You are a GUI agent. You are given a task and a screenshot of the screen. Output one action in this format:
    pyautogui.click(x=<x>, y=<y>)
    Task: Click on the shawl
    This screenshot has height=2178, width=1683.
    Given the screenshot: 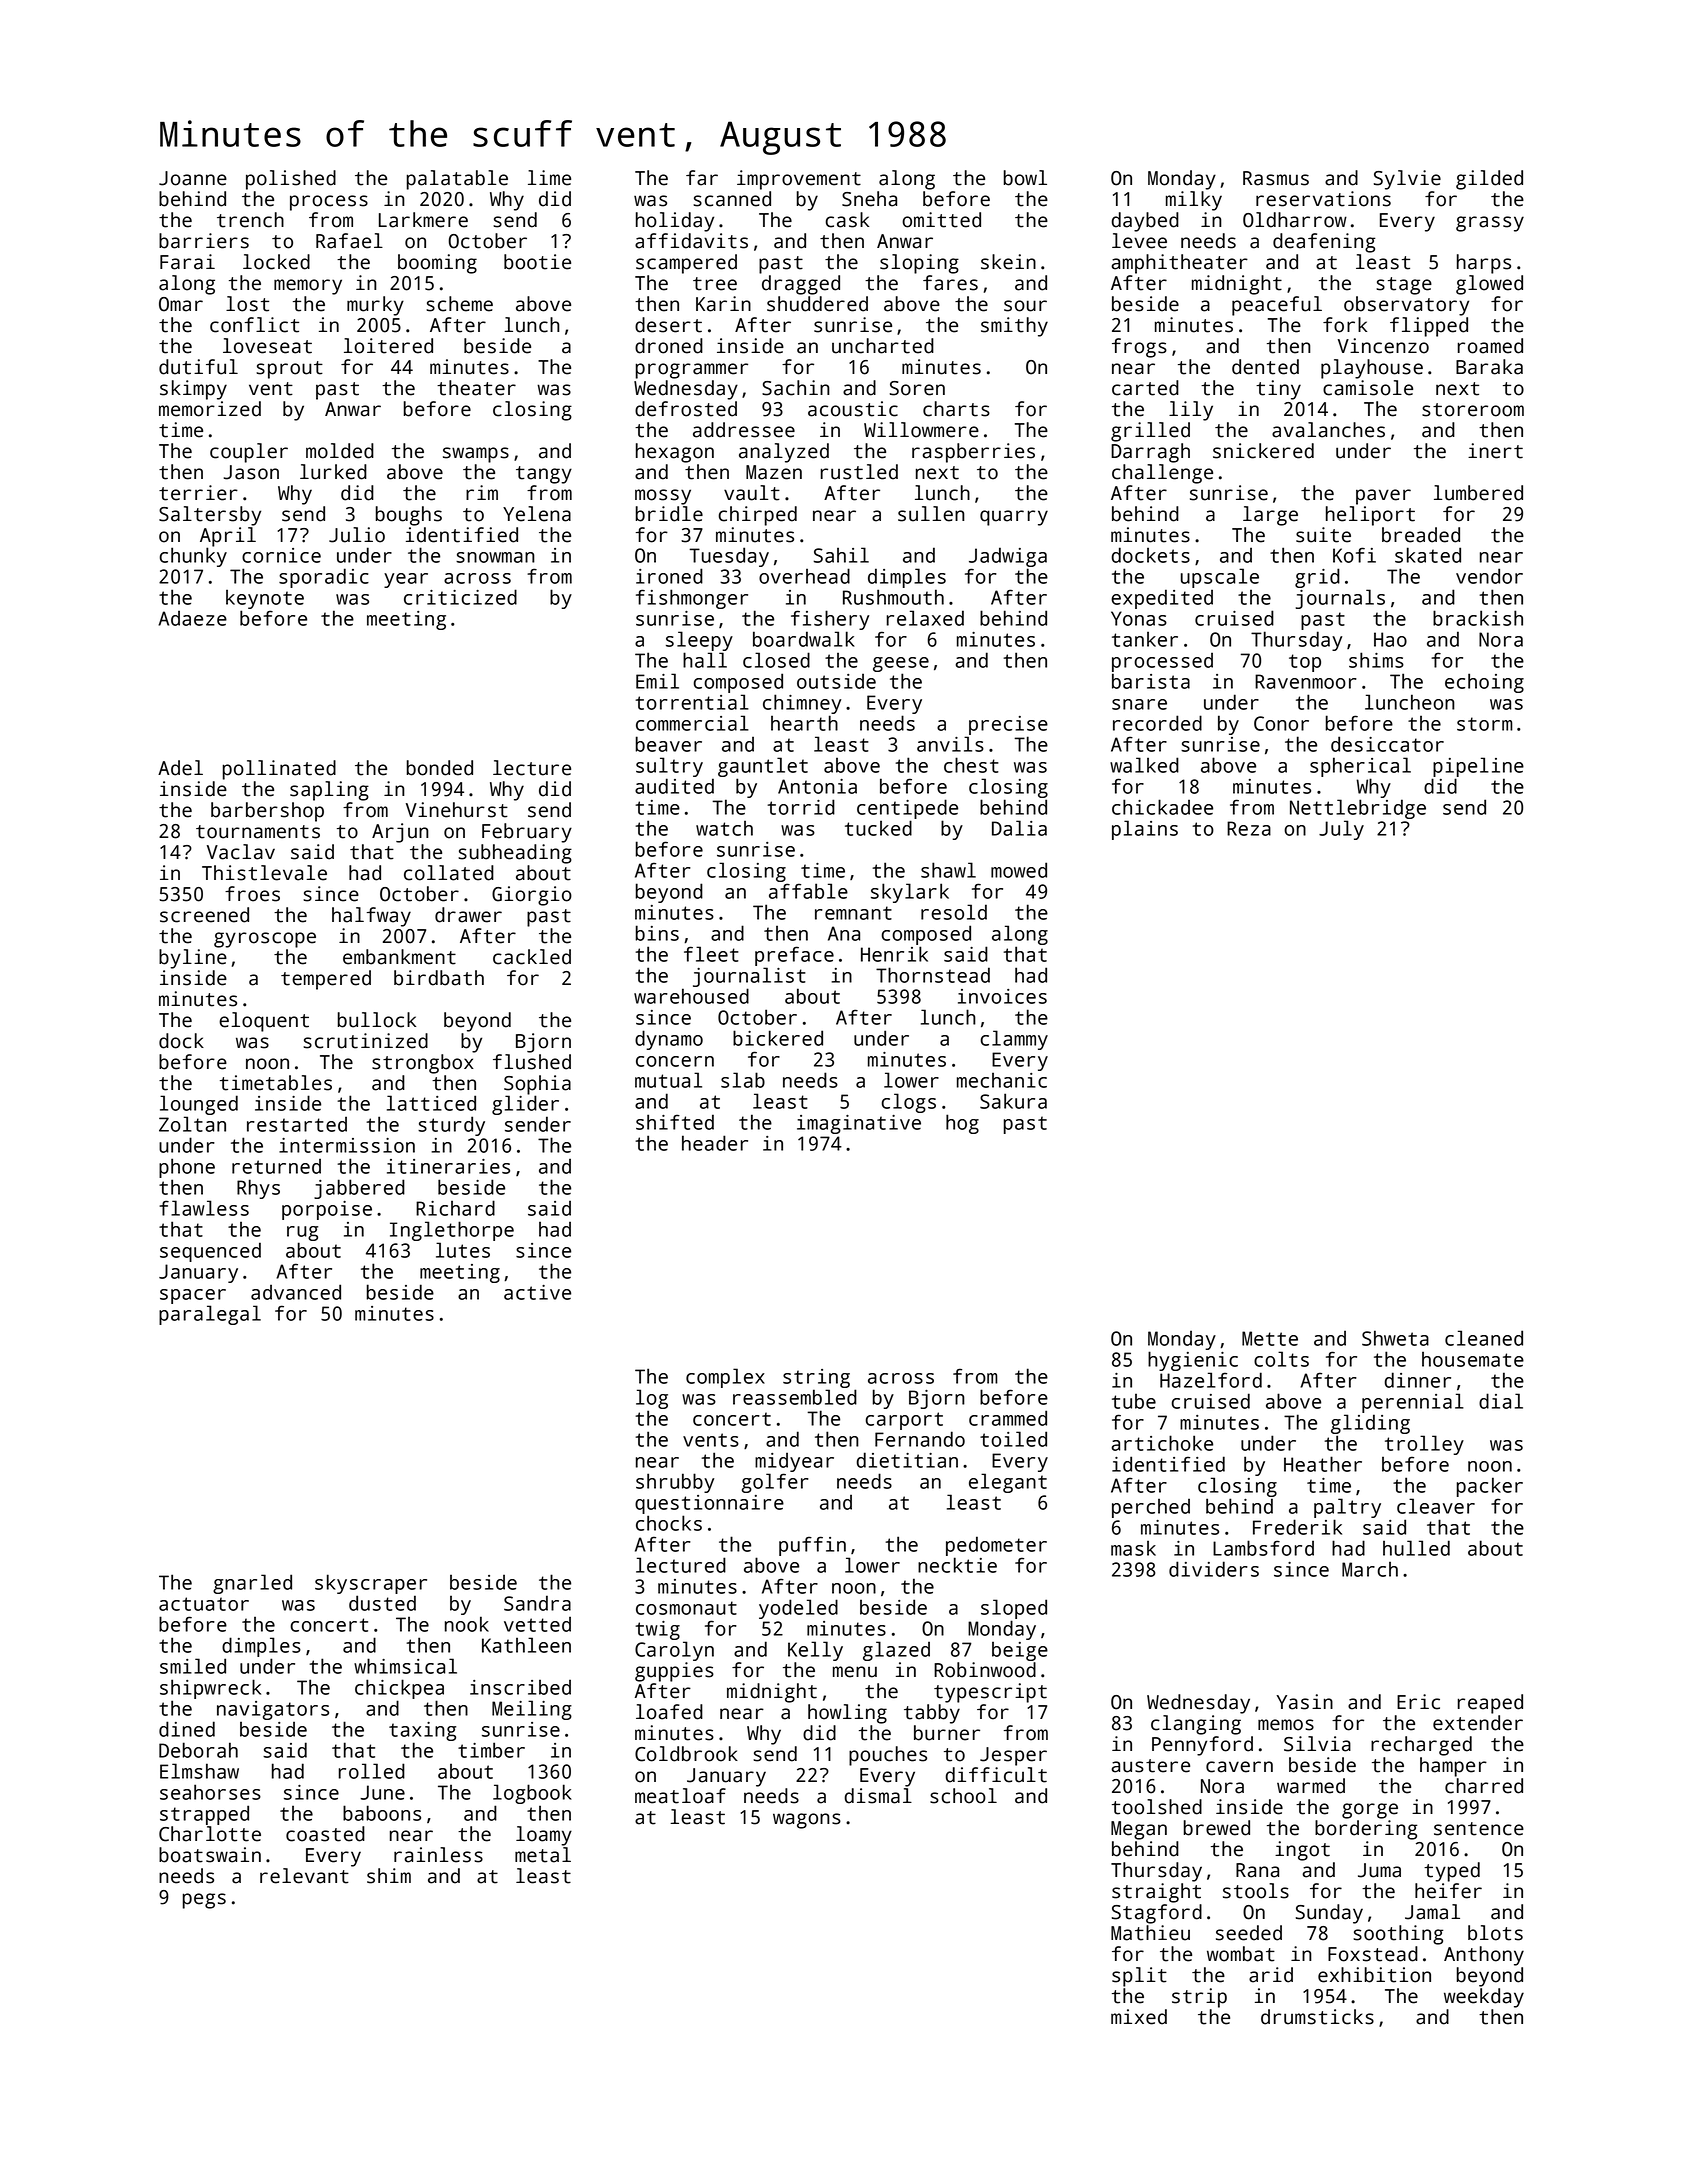 What is the action you would take?
    pyautogui.click(x=948, y=870)
